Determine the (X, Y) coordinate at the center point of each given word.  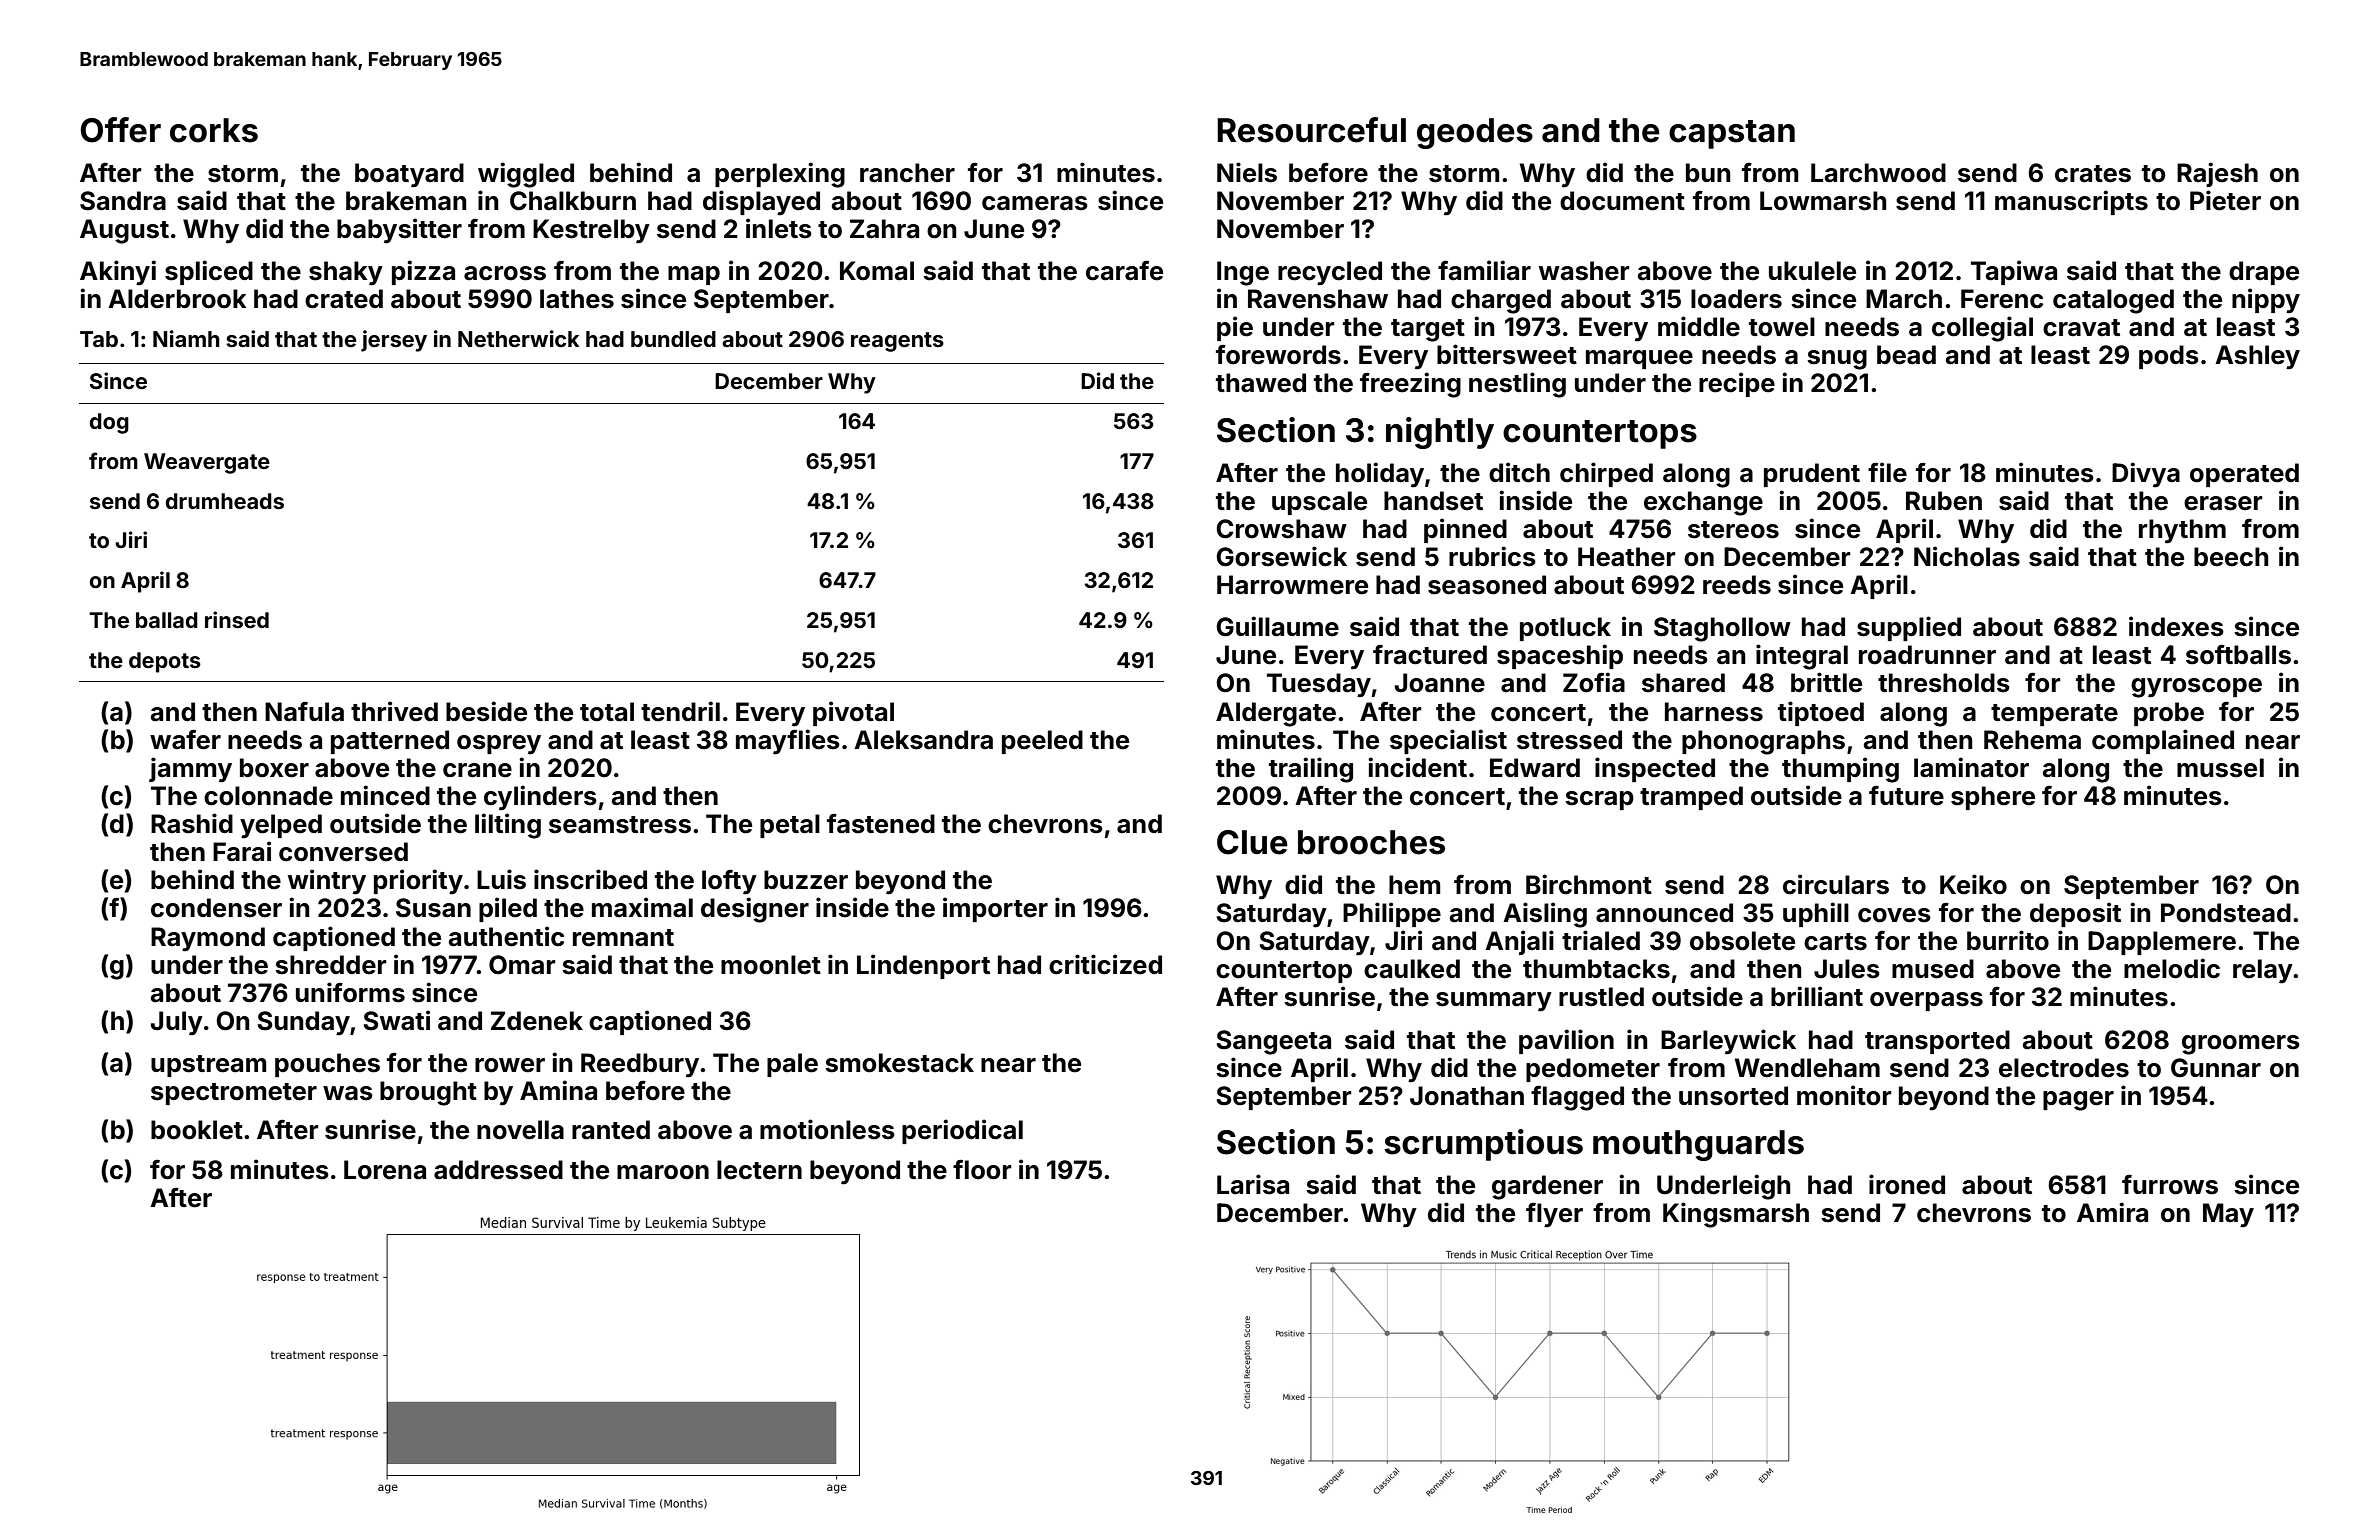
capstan (1732, 134)
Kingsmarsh (1736, 1215)
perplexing (780, 175)
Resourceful (1311, 130)
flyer (1554, 1215)
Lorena (385, 1170)
